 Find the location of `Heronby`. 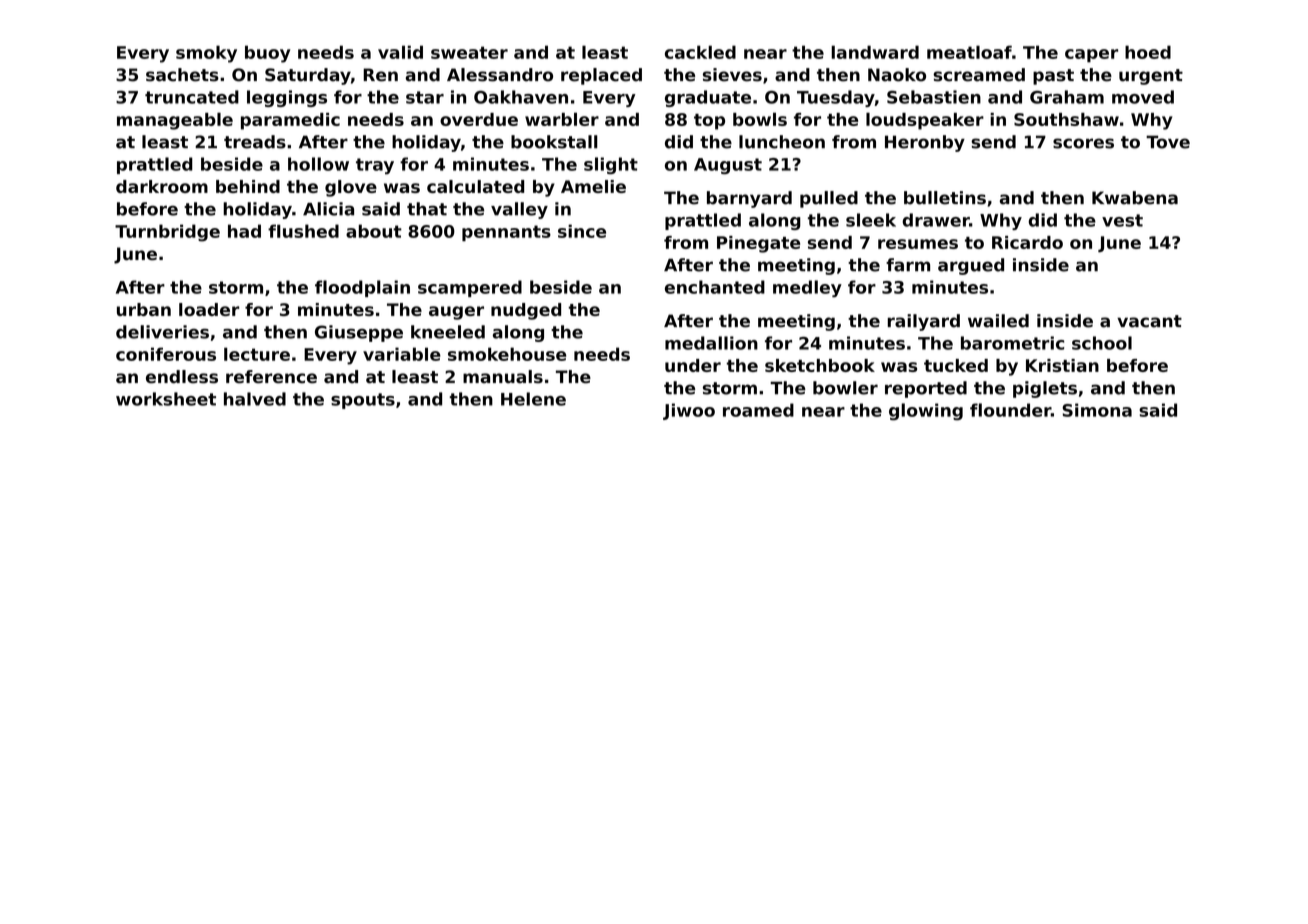

Heronby is located at coordinates (925, 143).
